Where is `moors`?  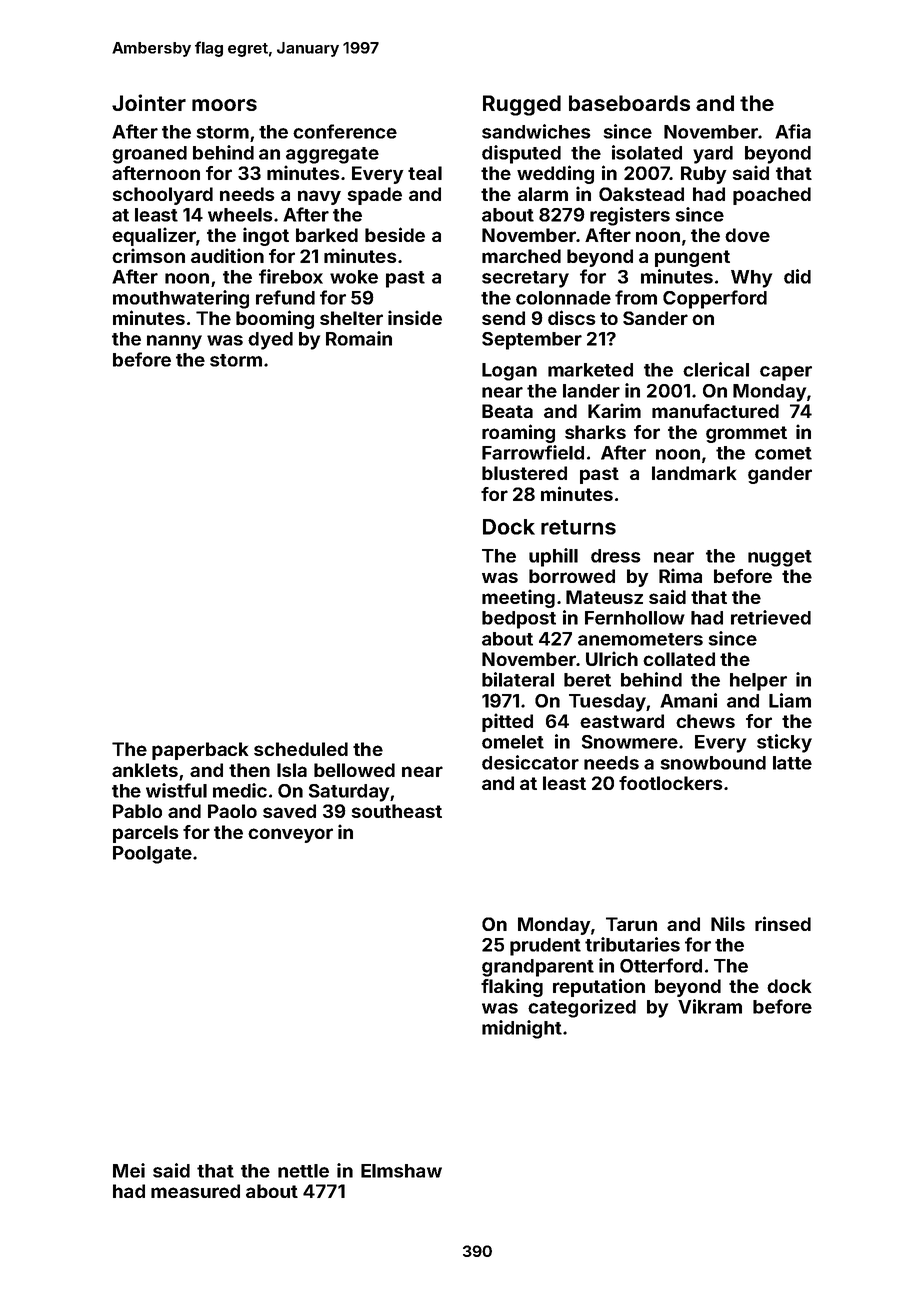 moors is located at coordinates (224, 105).
